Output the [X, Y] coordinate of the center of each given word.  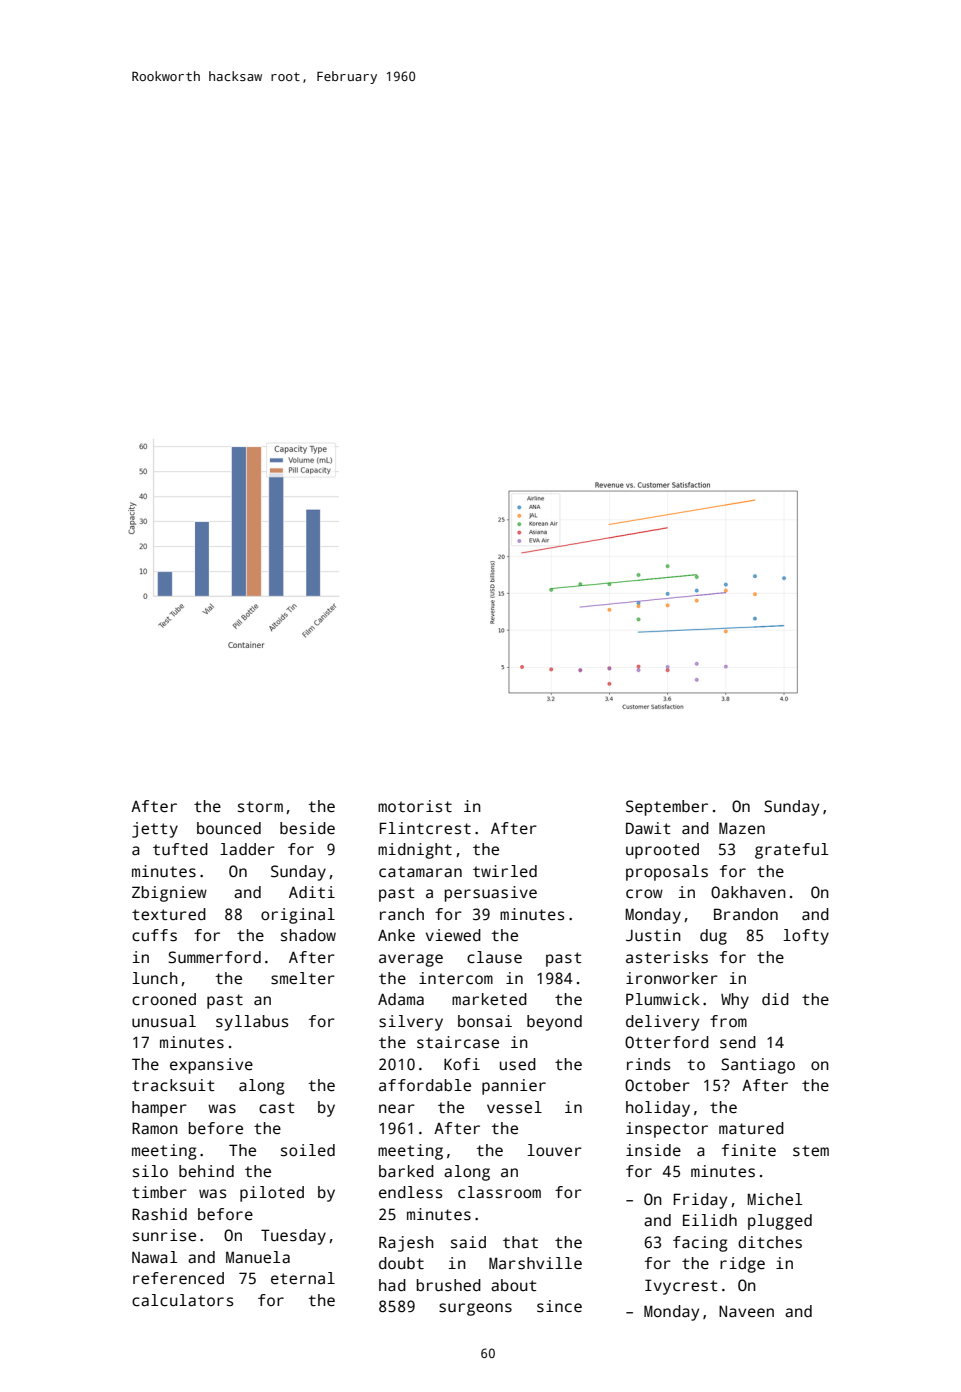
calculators [182, 1300]
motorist [415, 806]
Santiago [758, 1066]
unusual [164, 1021]
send [738, 1042]
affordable [425, 1085]
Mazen [742, 828]
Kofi [462, 1064]
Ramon [155, 1128]
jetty [155, 830]
